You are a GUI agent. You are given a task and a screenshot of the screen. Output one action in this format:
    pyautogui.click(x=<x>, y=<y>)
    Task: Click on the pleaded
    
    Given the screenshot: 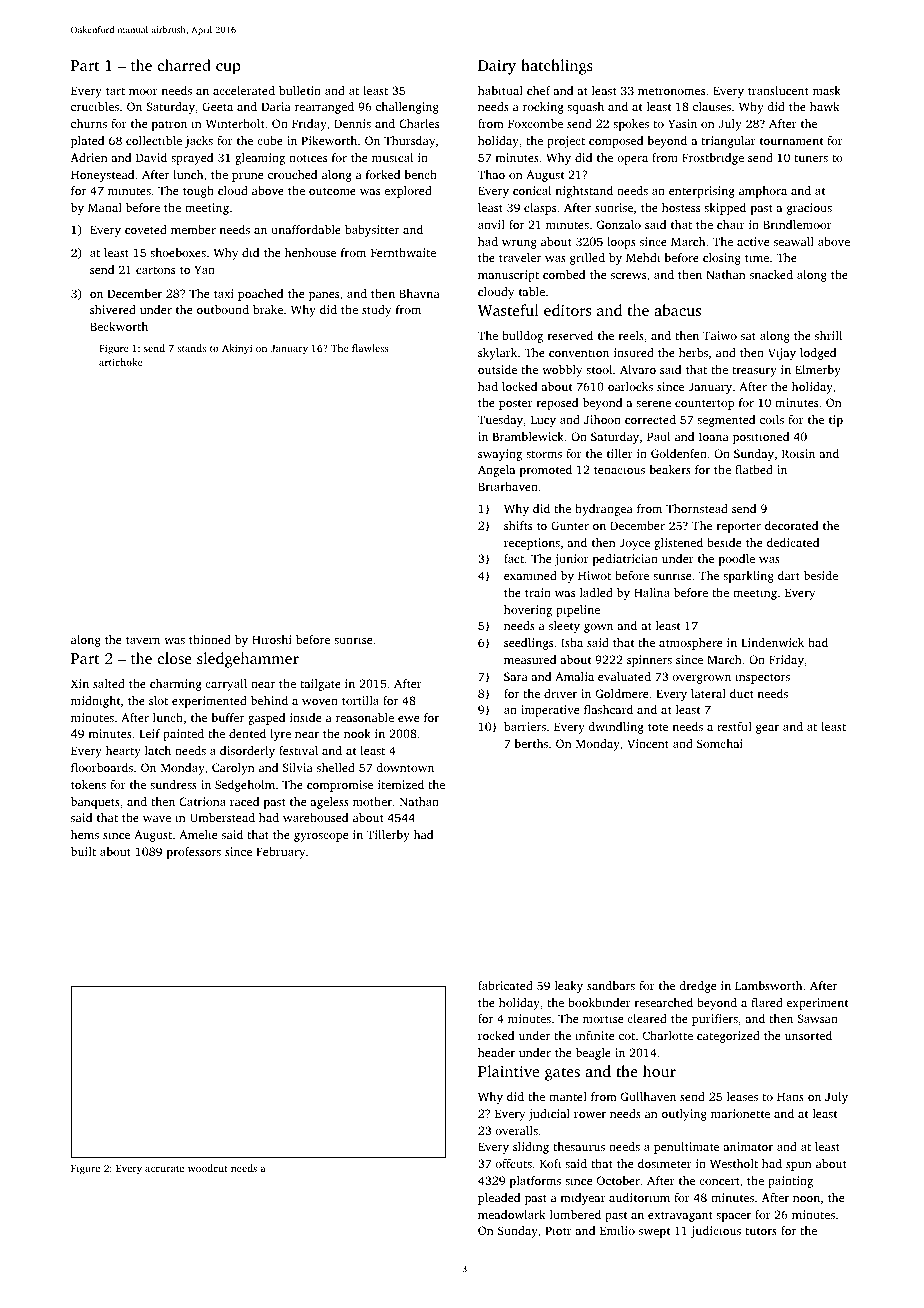 What is the action you would take?
    pyautogui.click(x=499, y=1199)
